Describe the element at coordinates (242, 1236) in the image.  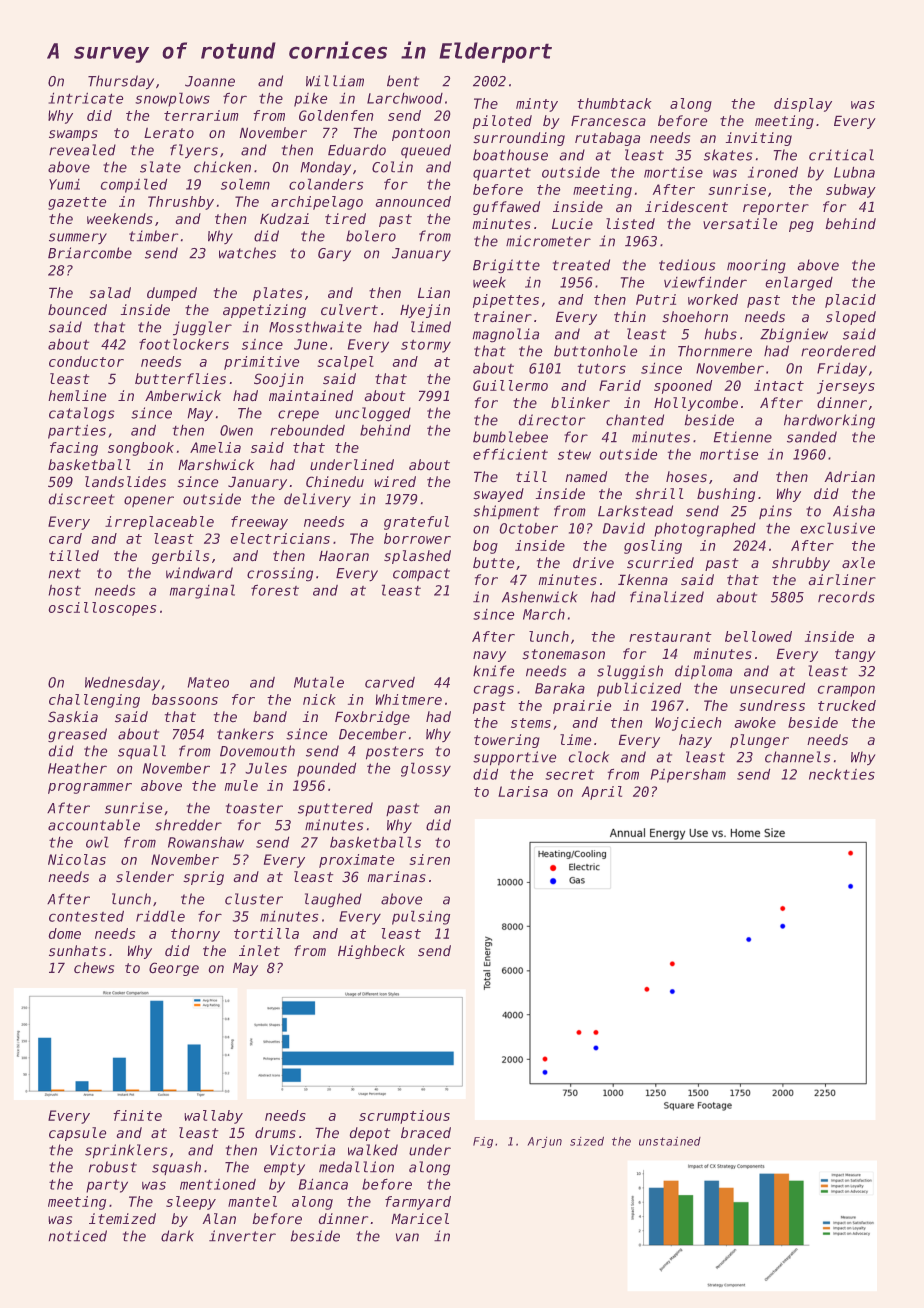
I see `inverter` at that location.
